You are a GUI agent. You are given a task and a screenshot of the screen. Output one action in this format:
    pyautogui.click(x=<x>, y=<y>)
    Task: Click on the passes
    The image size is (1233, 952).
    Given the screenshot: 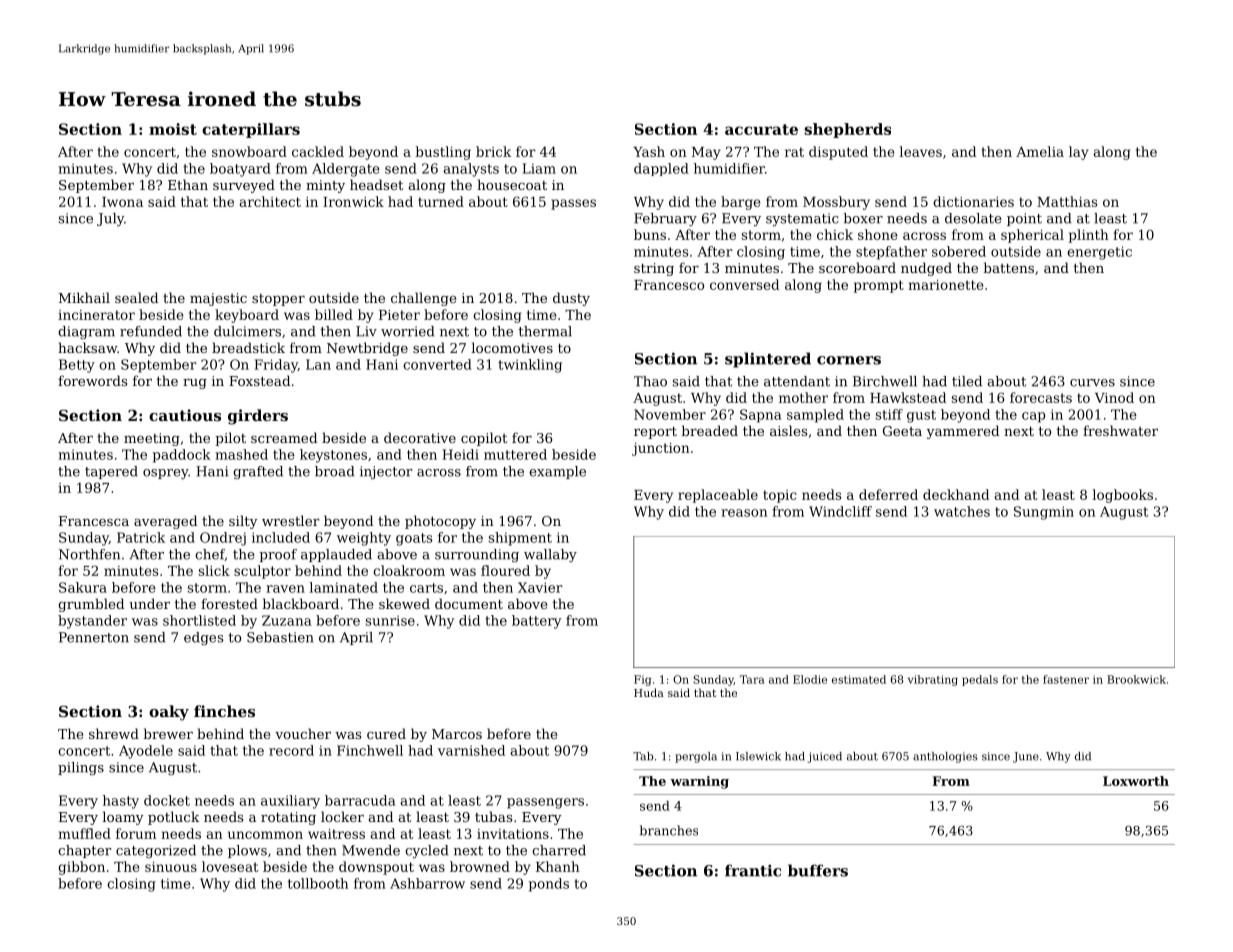 What is the action you would take?
    pyautogui.click(x=573, y=204)
